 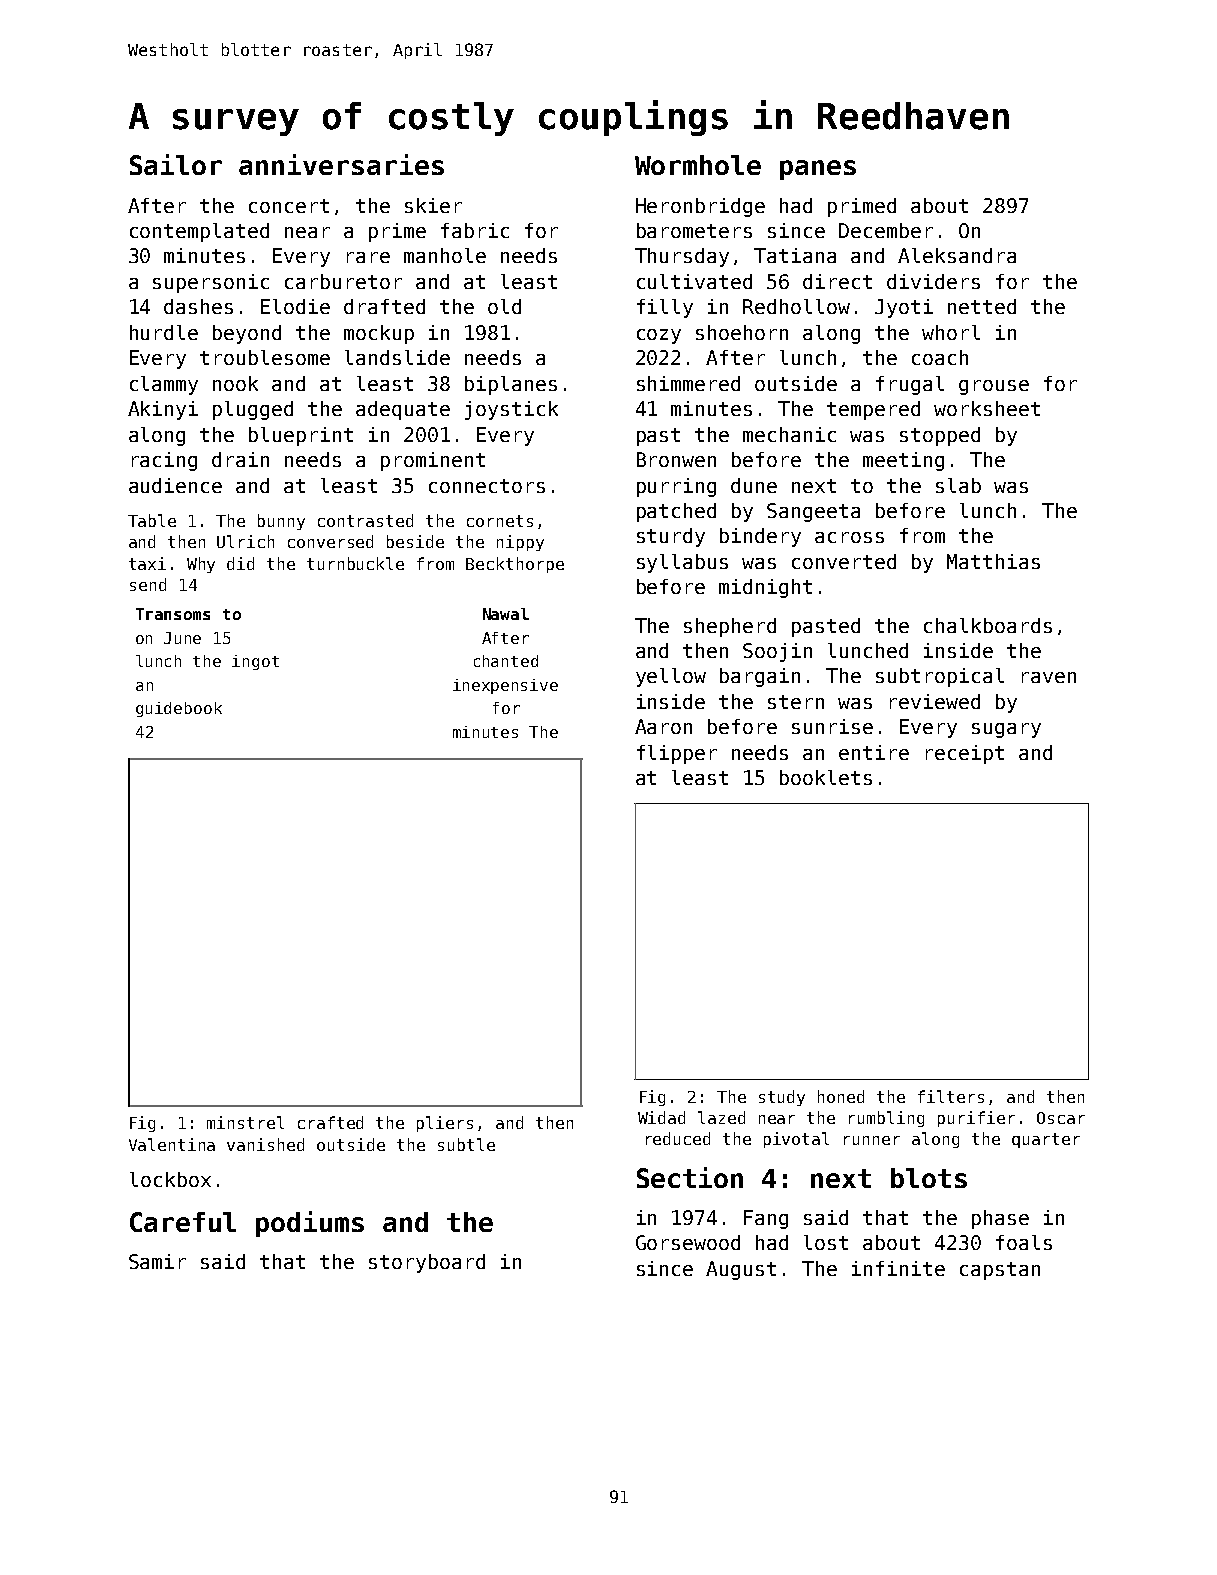 What do you see at coordinates (164, 332) in the document?
I see `hurdle` at bounding box center [164, 332].
